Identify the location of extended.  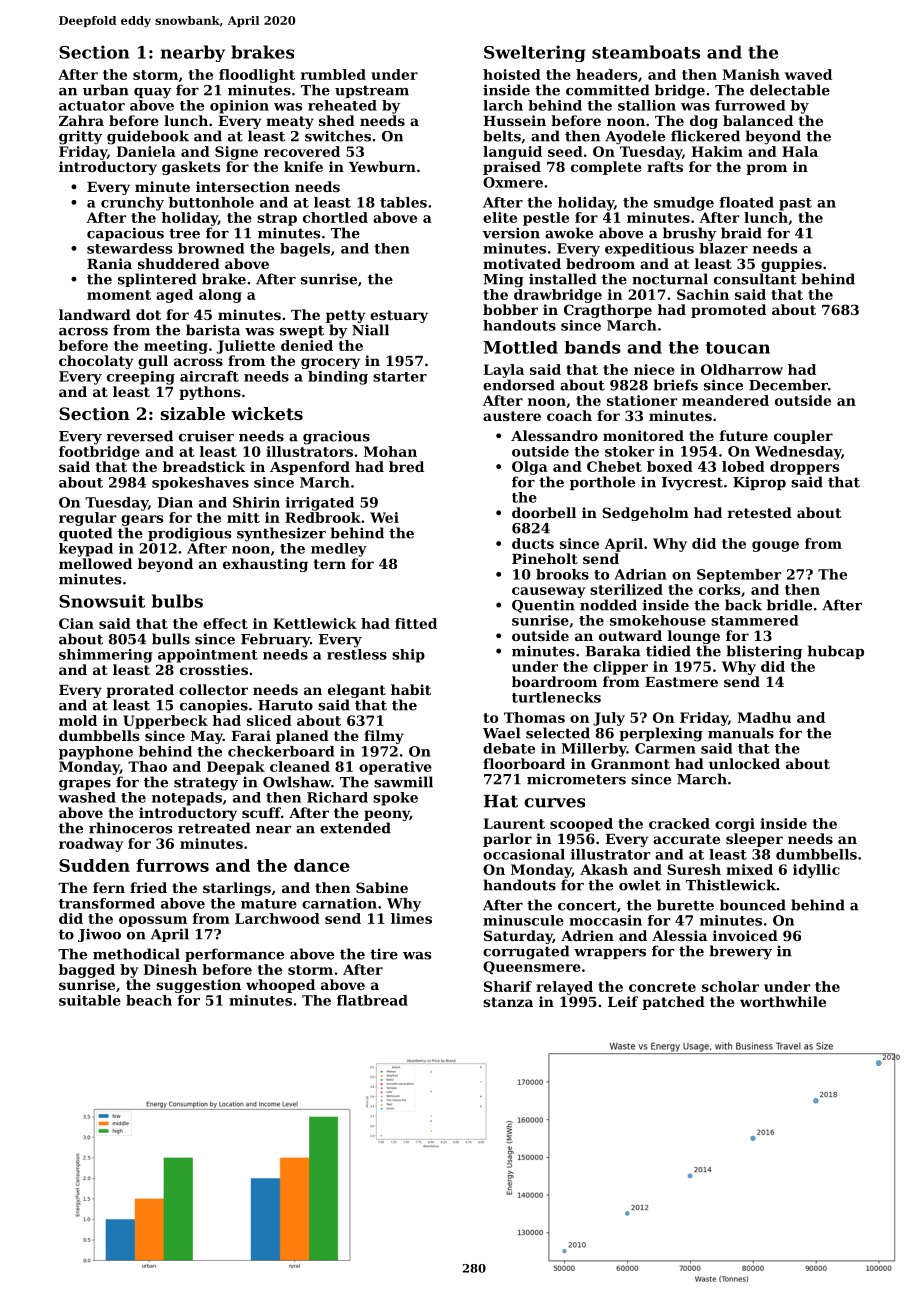
(355, 828).
